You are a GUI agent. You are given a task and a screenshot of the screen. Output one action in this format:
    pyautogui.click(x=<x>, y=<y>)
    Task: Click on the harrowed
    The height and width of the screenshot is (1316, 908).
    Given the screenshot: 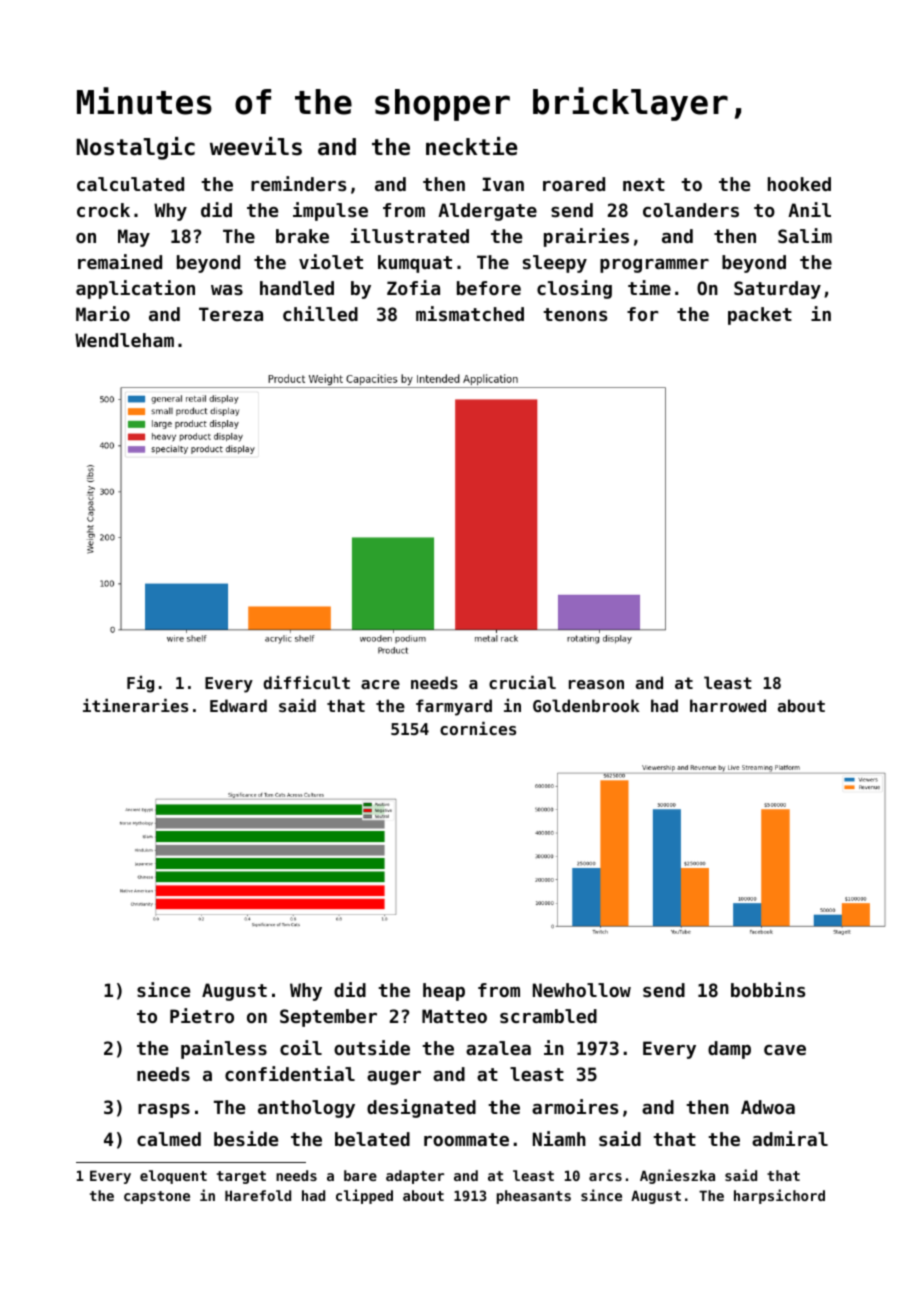 What is the action you would take?
    pyautogui.click(x=728, y=705)
